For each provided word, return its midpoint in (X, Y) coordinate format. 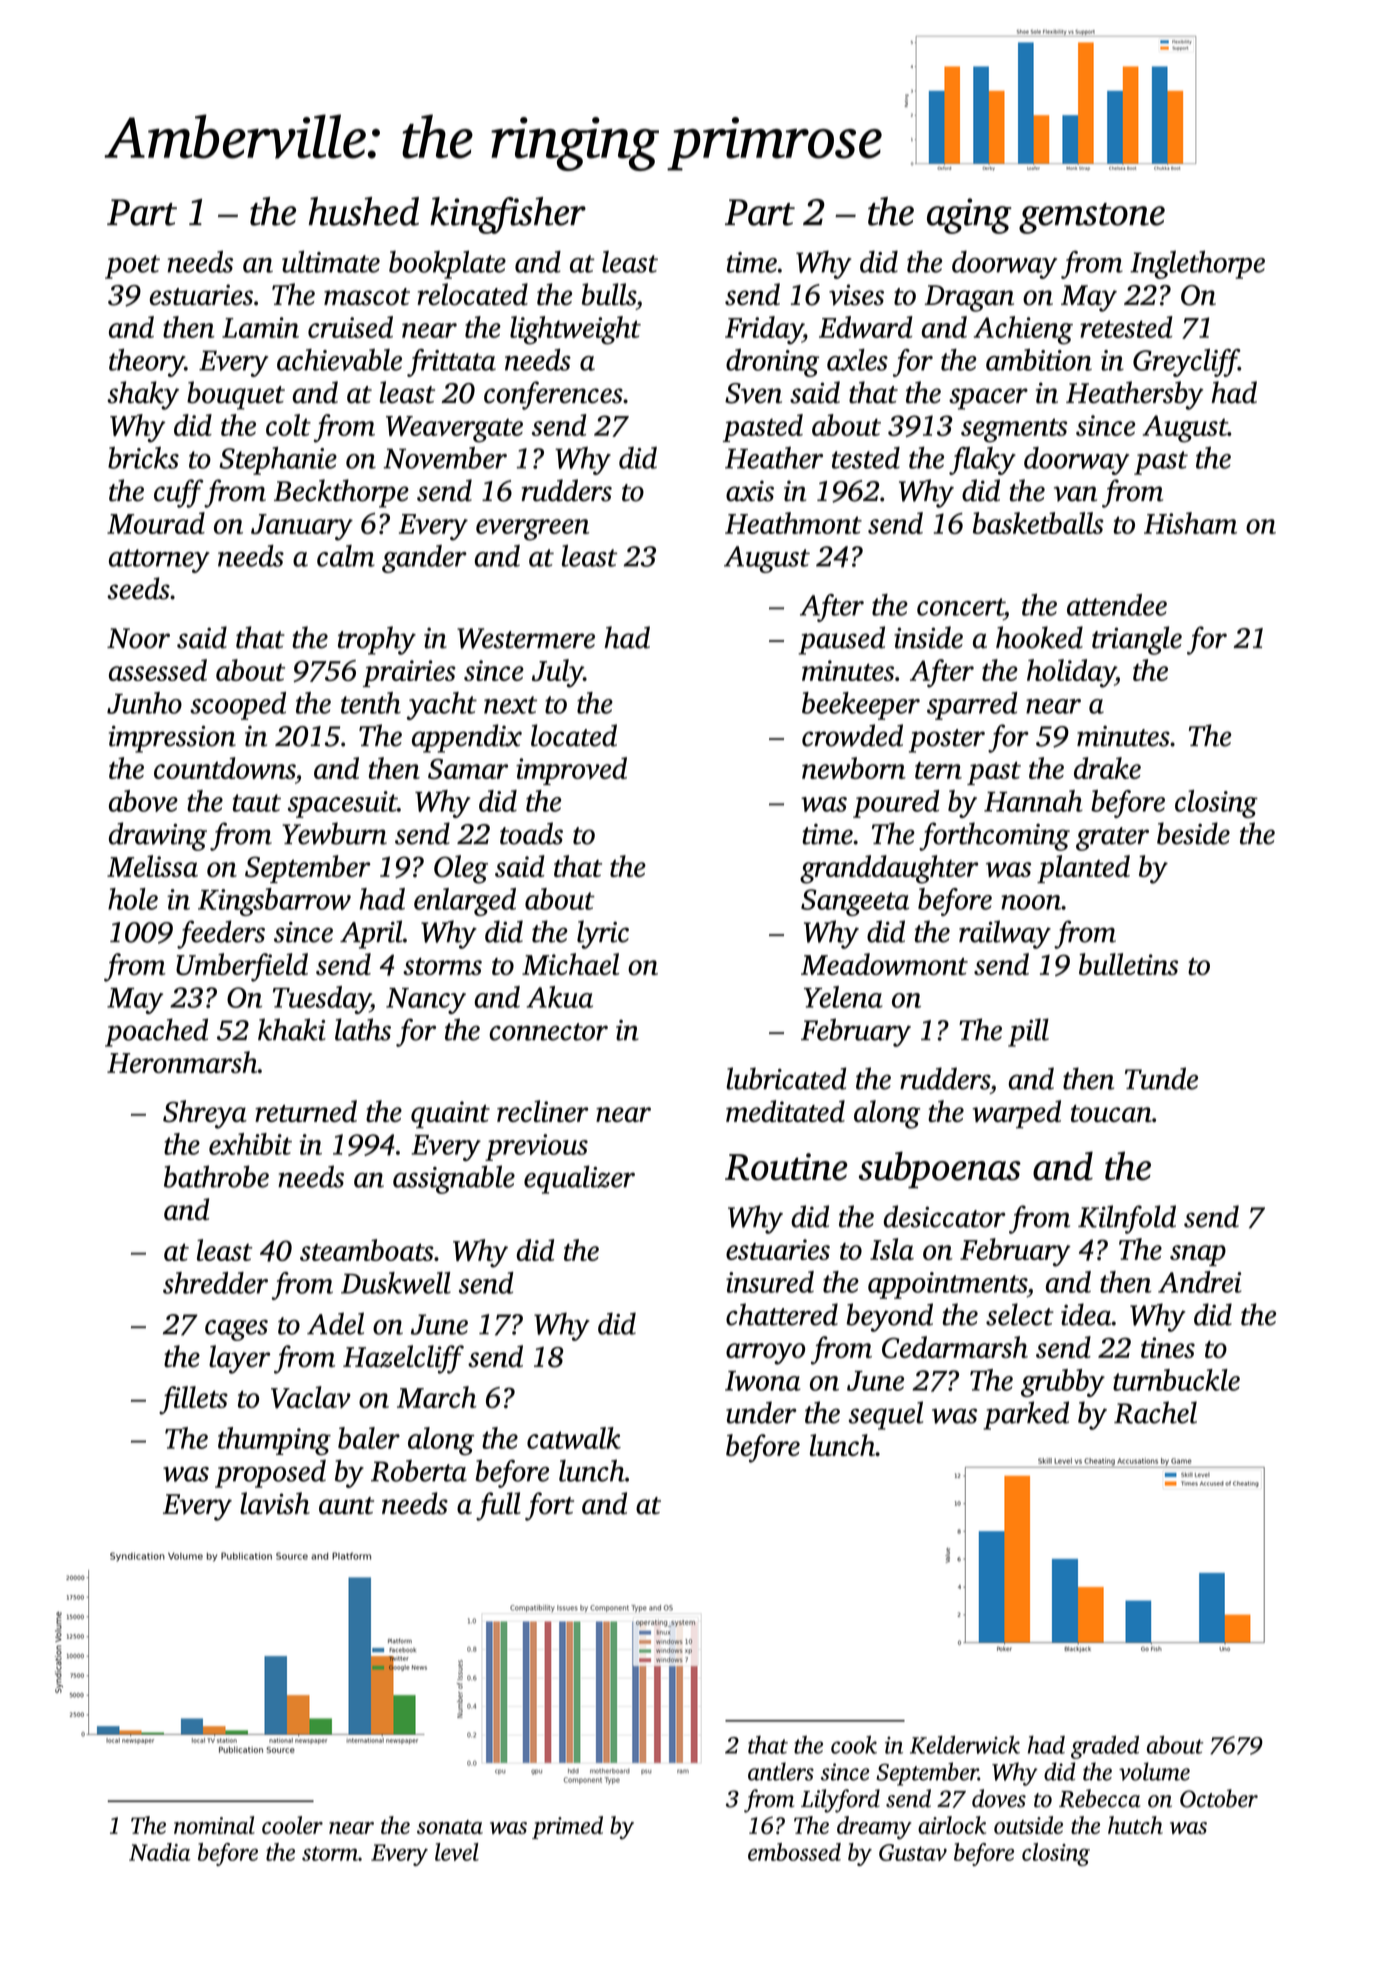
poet (132, 267)
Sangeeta (855, 902)
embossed (794, 1852)
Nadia (160, 1852)
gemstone (1092, 218)
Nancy (426, 1001)
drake (1107, 768)
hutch (1135, 1825)
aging (969, 216)
